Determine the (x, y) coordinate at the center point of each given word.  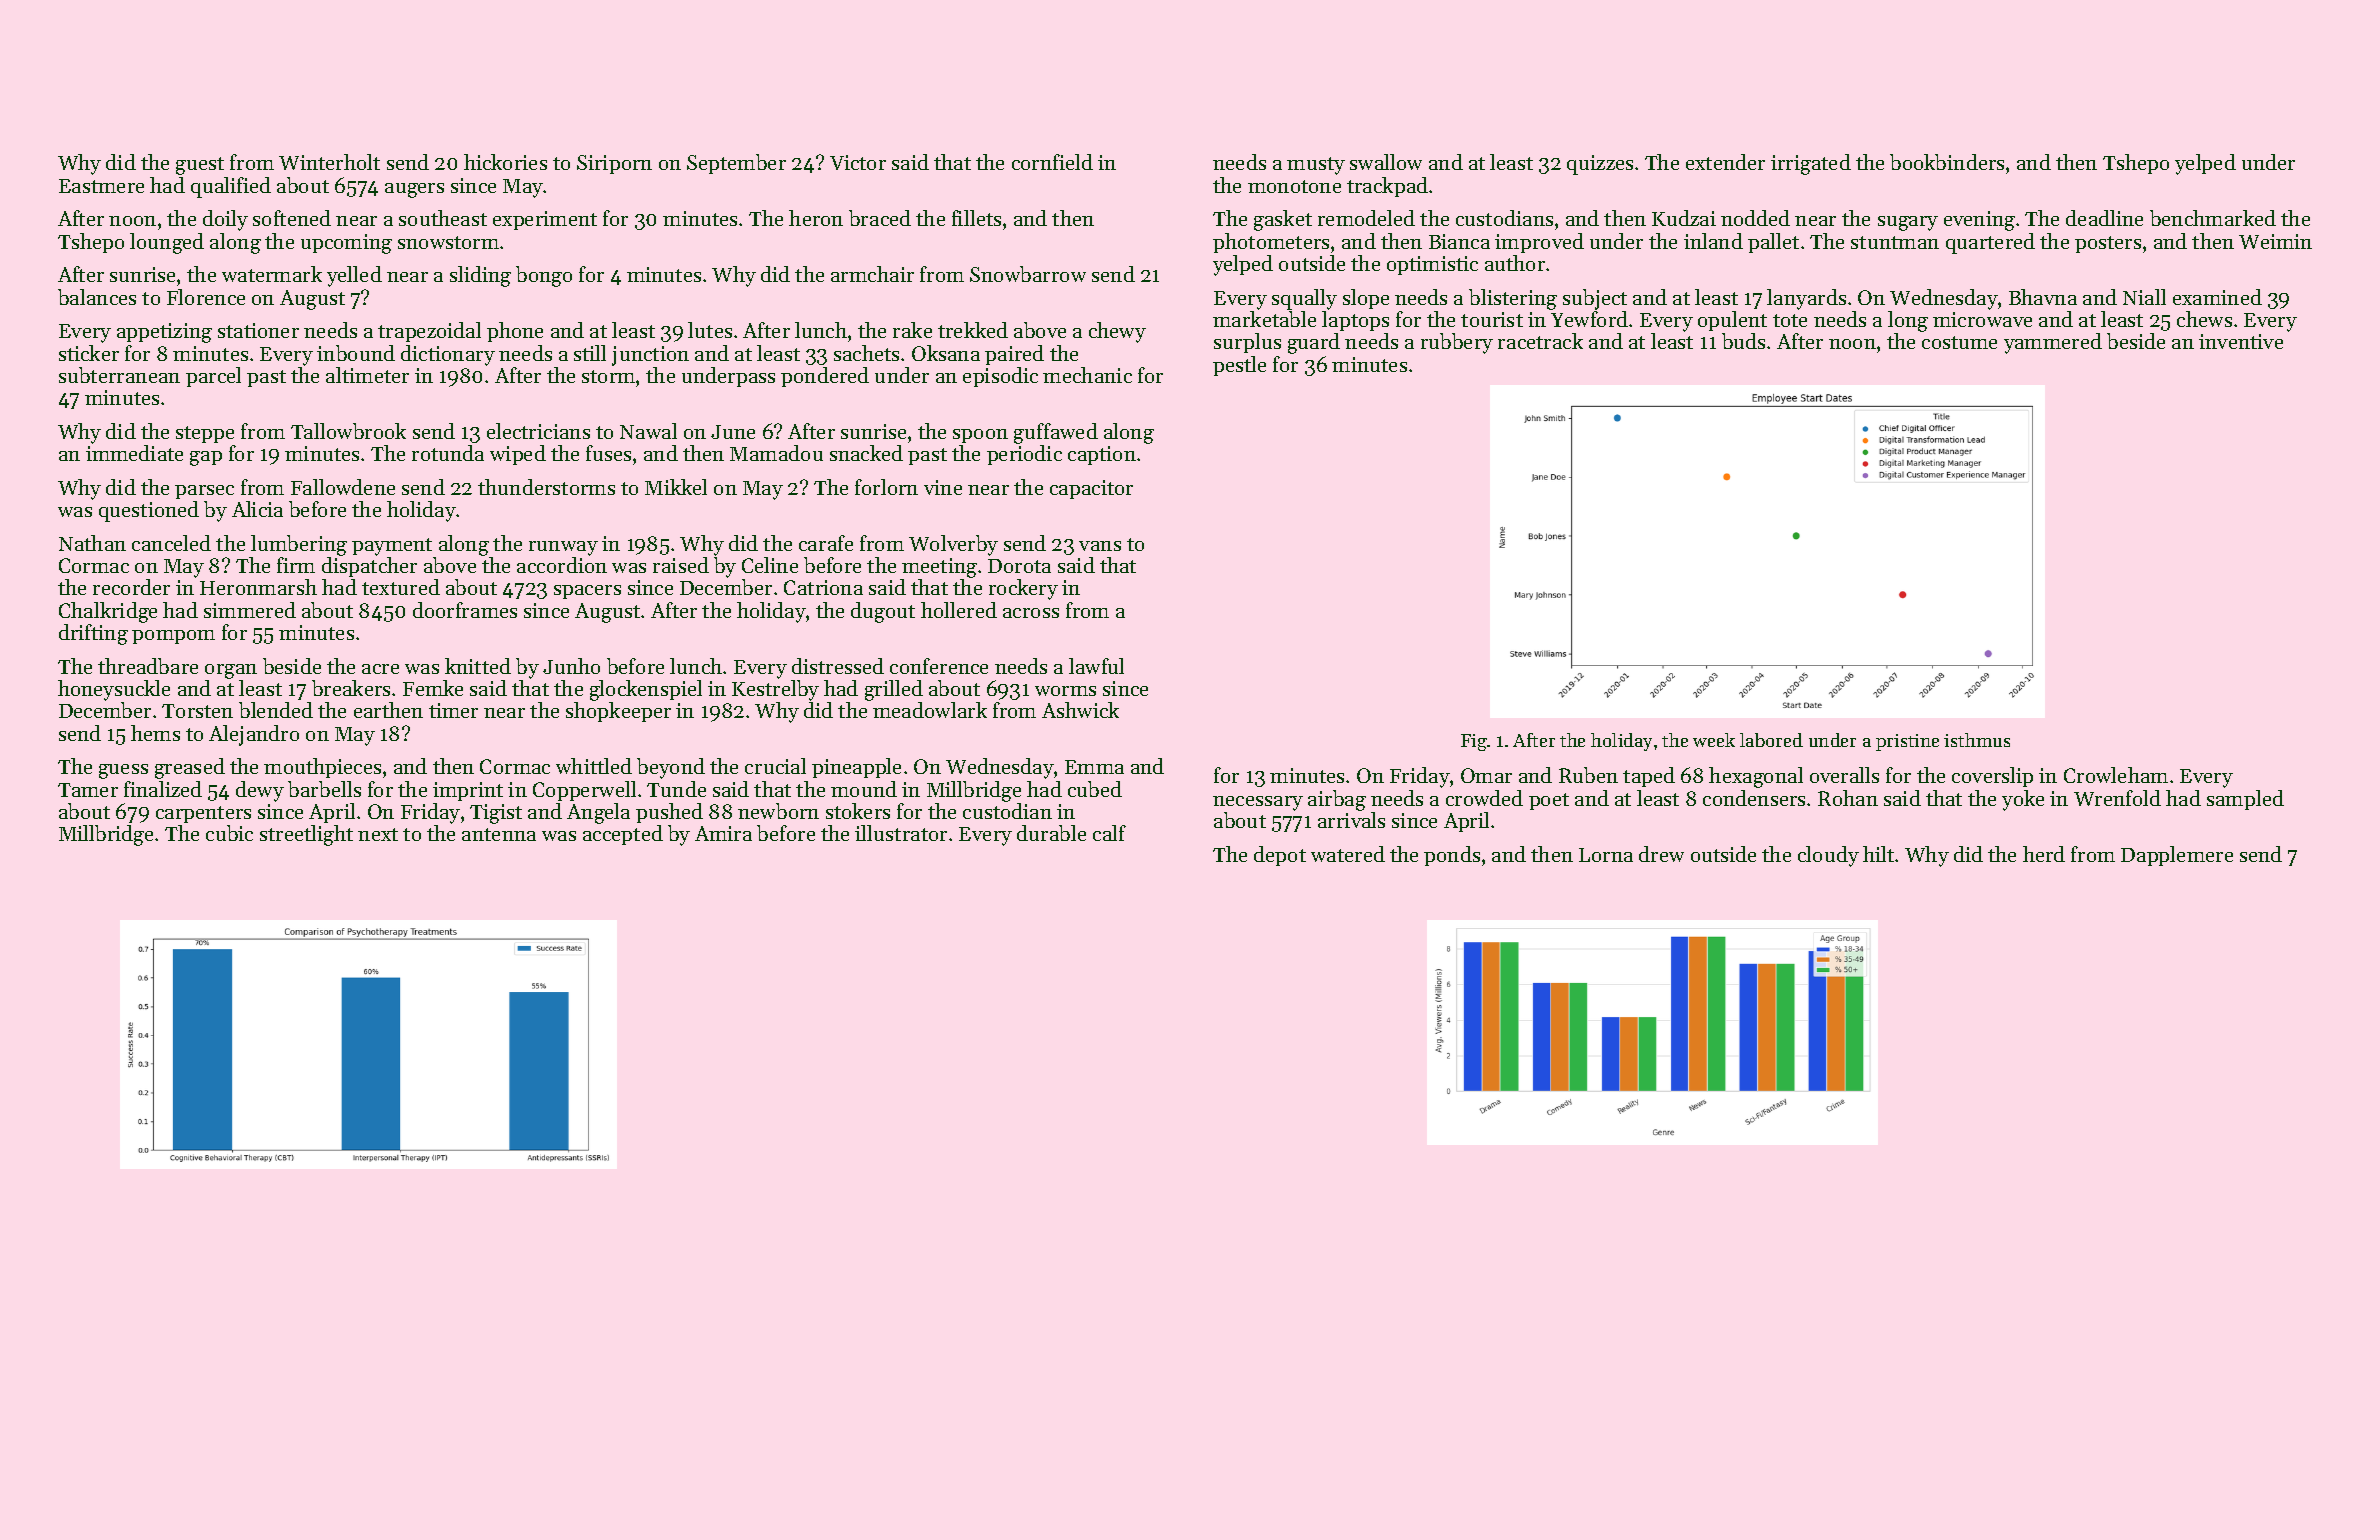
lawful (1096, 666)
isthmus (1977, 740)
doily (225, 220)
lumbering (299, 545)
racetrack (1540, 341)
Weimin (2275, 241)
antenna (499, 834)
